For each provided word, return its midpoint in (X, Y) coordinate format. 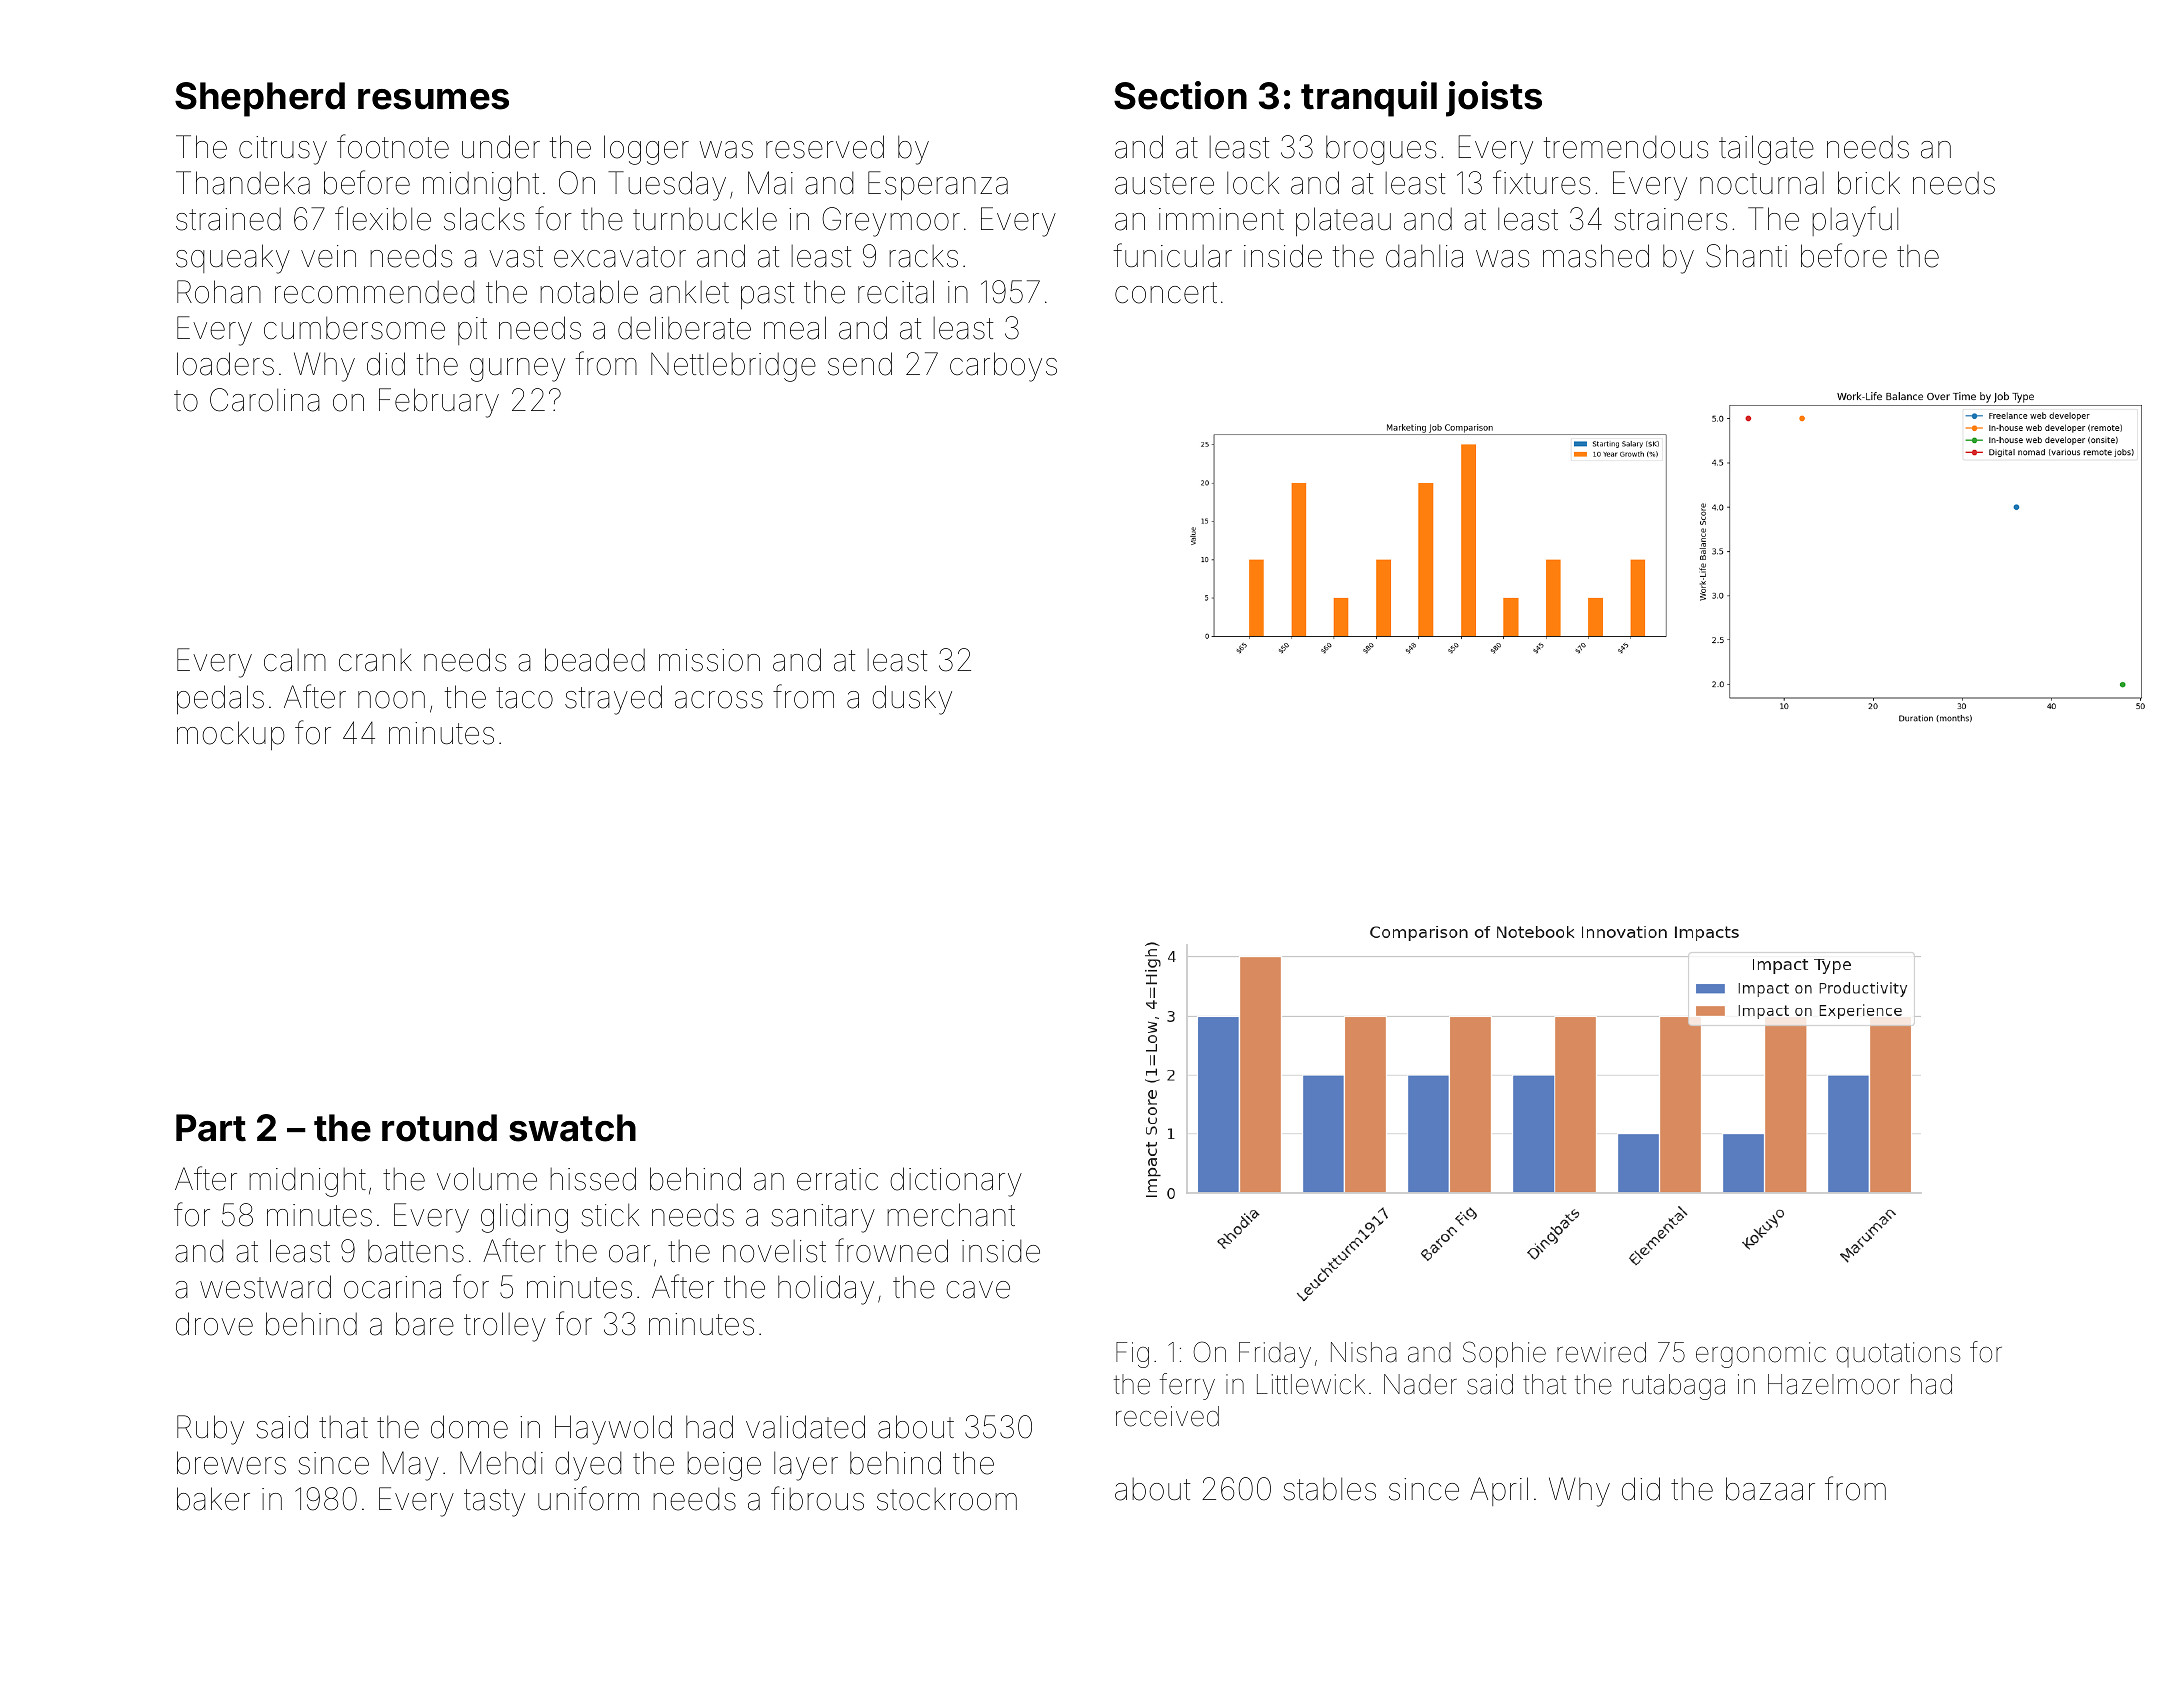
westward (265, 1287)
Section (1180, 95)
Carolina (265, 400)
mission (709, 660)
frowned (891, 1250)
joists (1494, 99)
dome (469, 1427)
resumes (433, 99)
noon (391, 700)
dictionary (956, 1182)
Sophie (1504, 1354)
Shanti (1746, 256)
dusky (912, 700)
